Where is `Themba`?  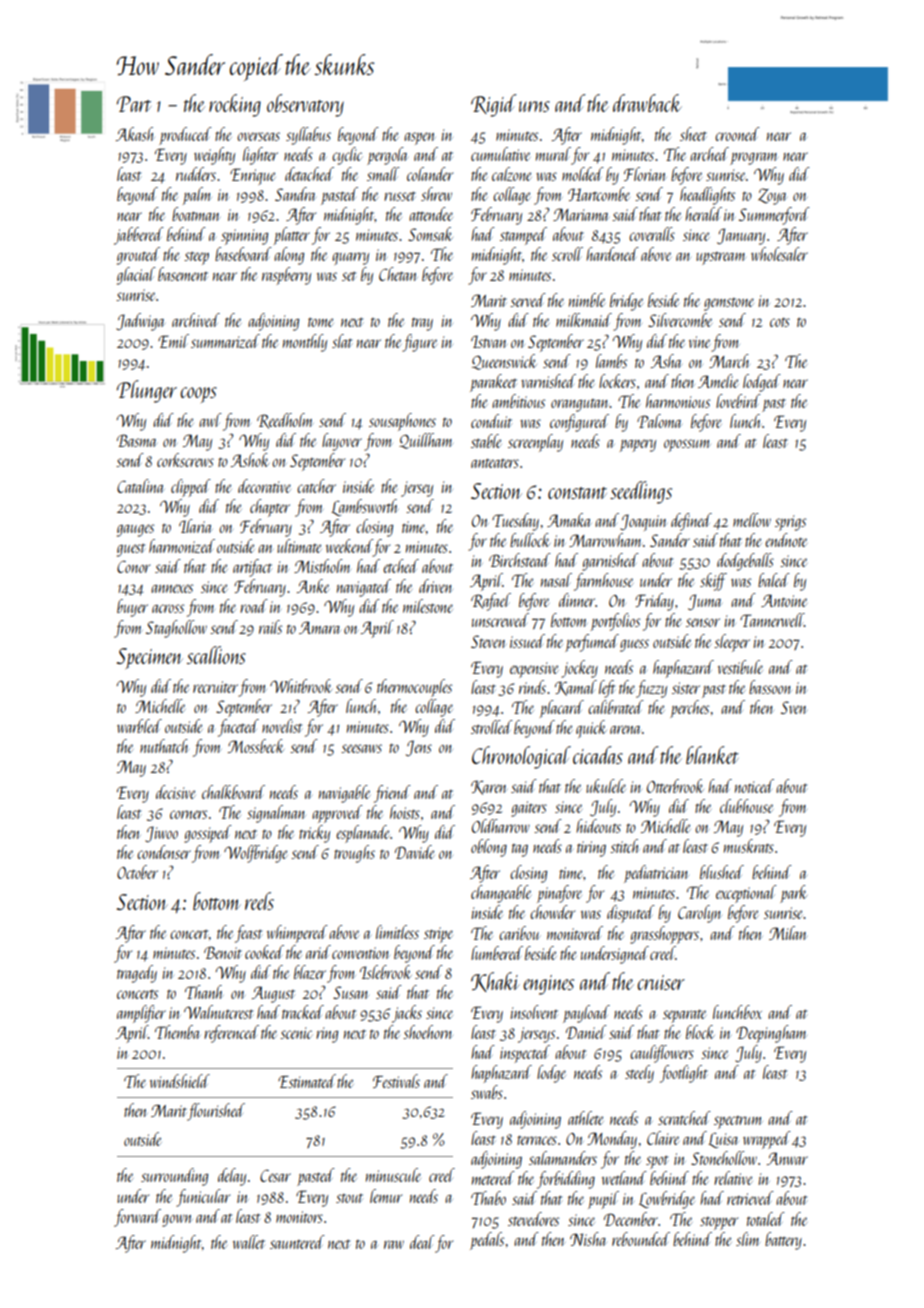
Themba is located at coordinates (177, 1032).
